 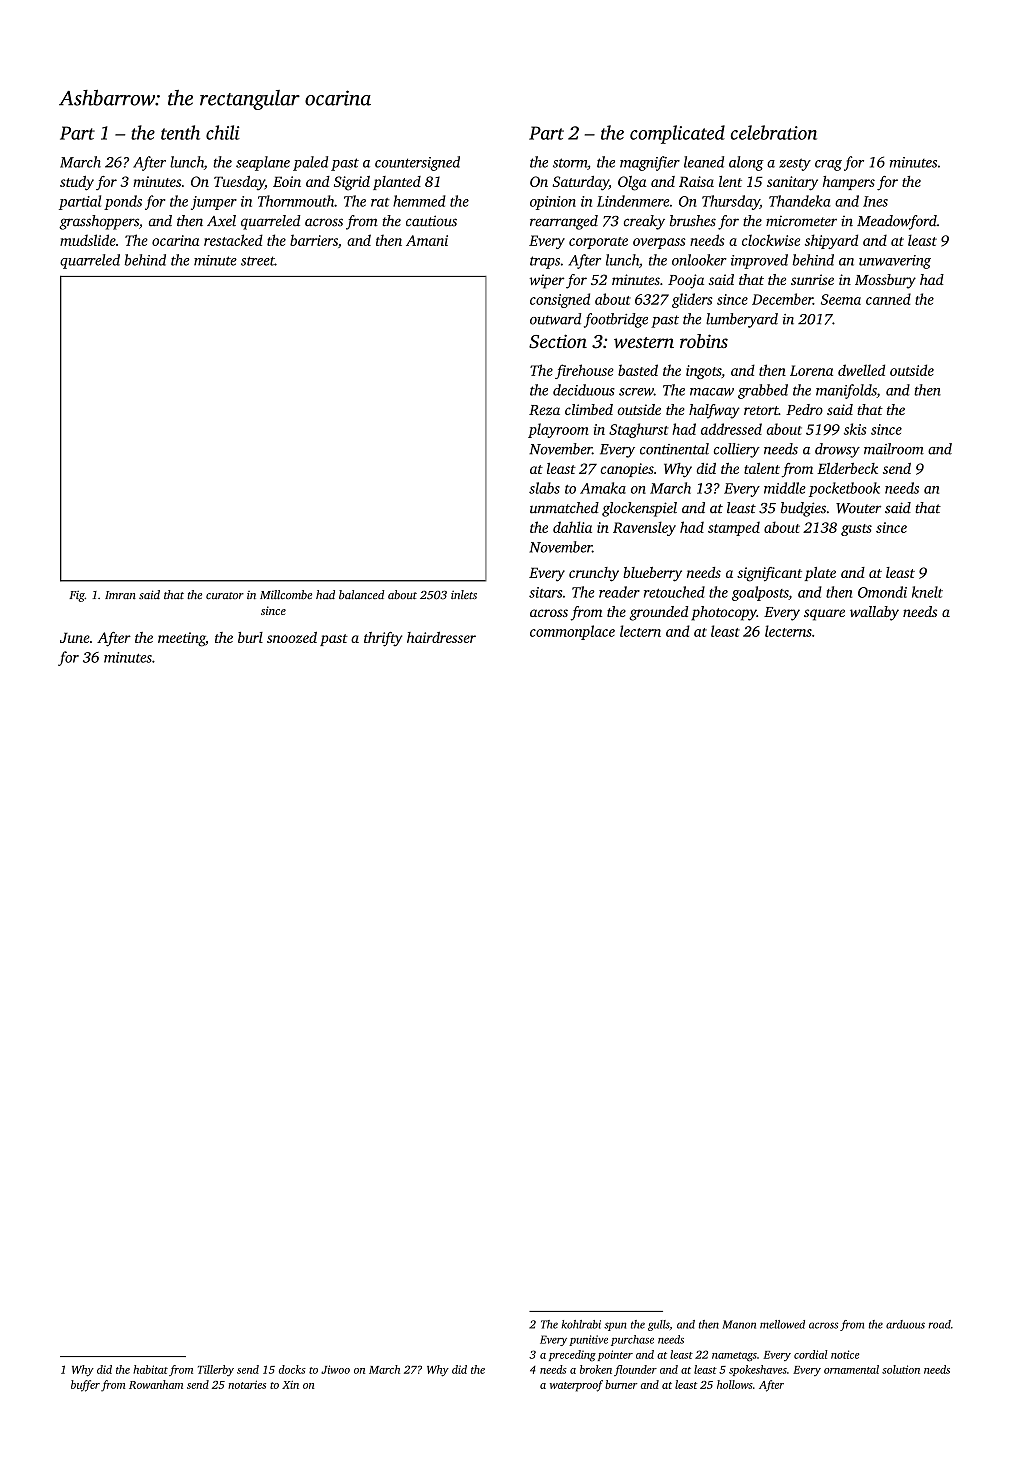 What do you see at coordinates (828, 165) in the document?
I see `crag` at bounding box center [828, 165].
